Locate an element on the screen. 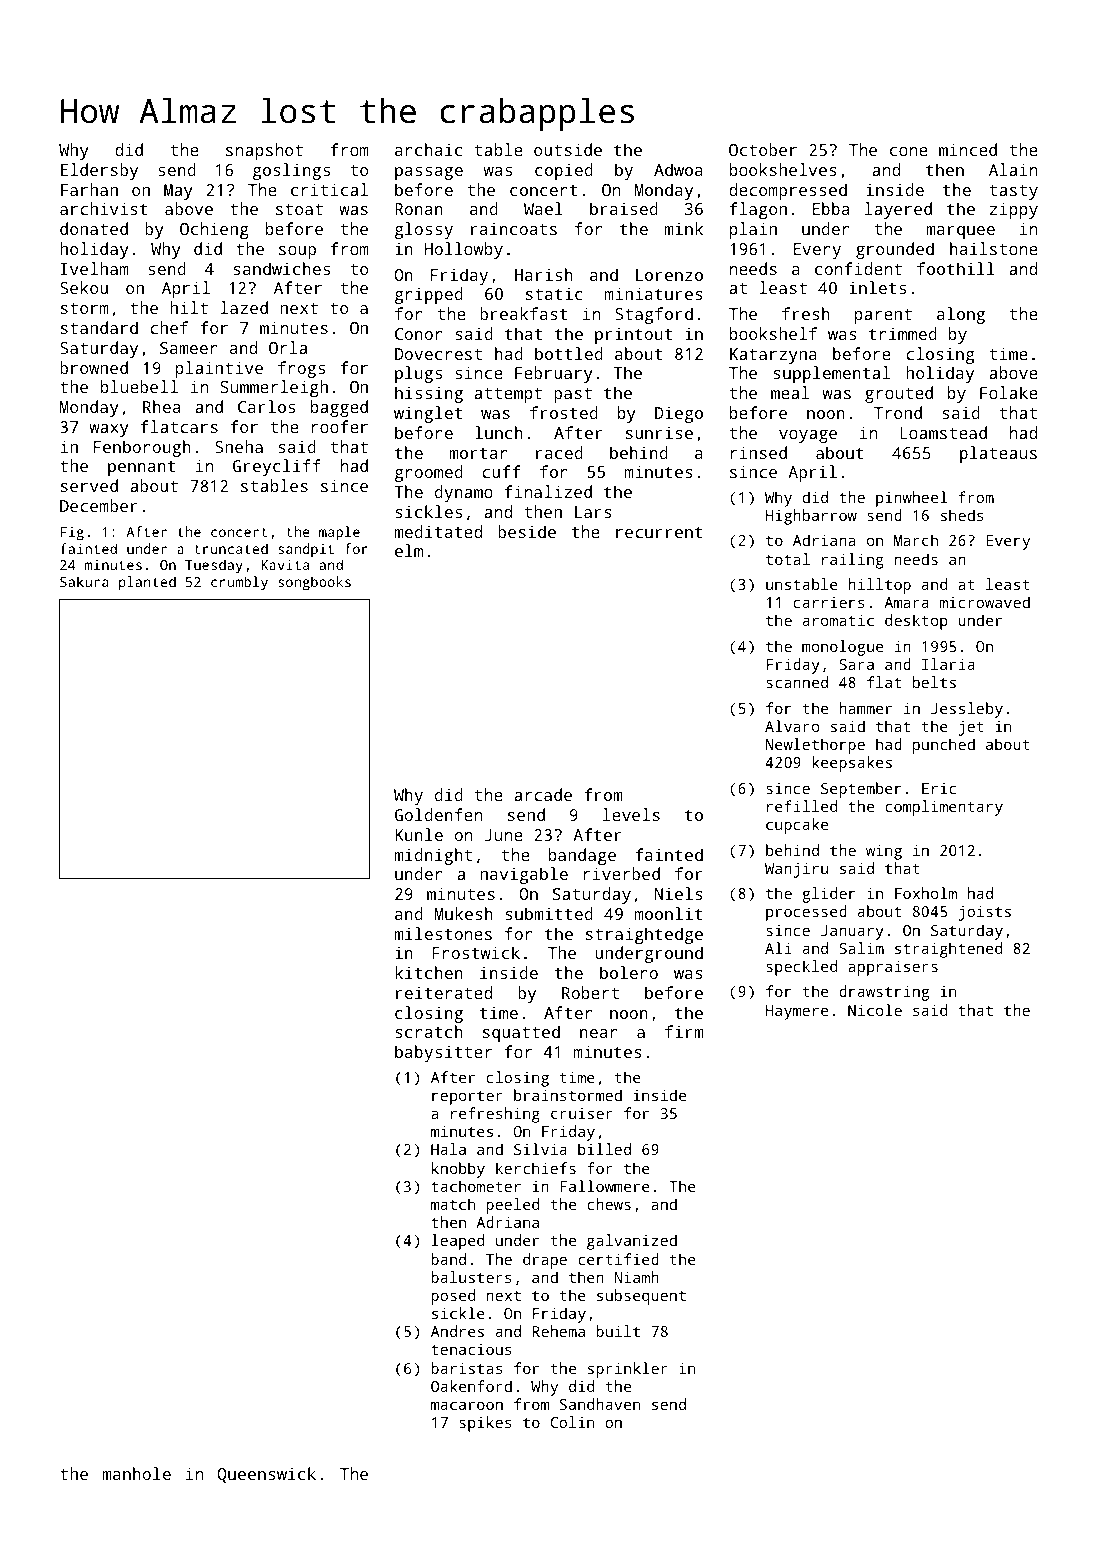  Kunle is located at coordinates (419, 834).
